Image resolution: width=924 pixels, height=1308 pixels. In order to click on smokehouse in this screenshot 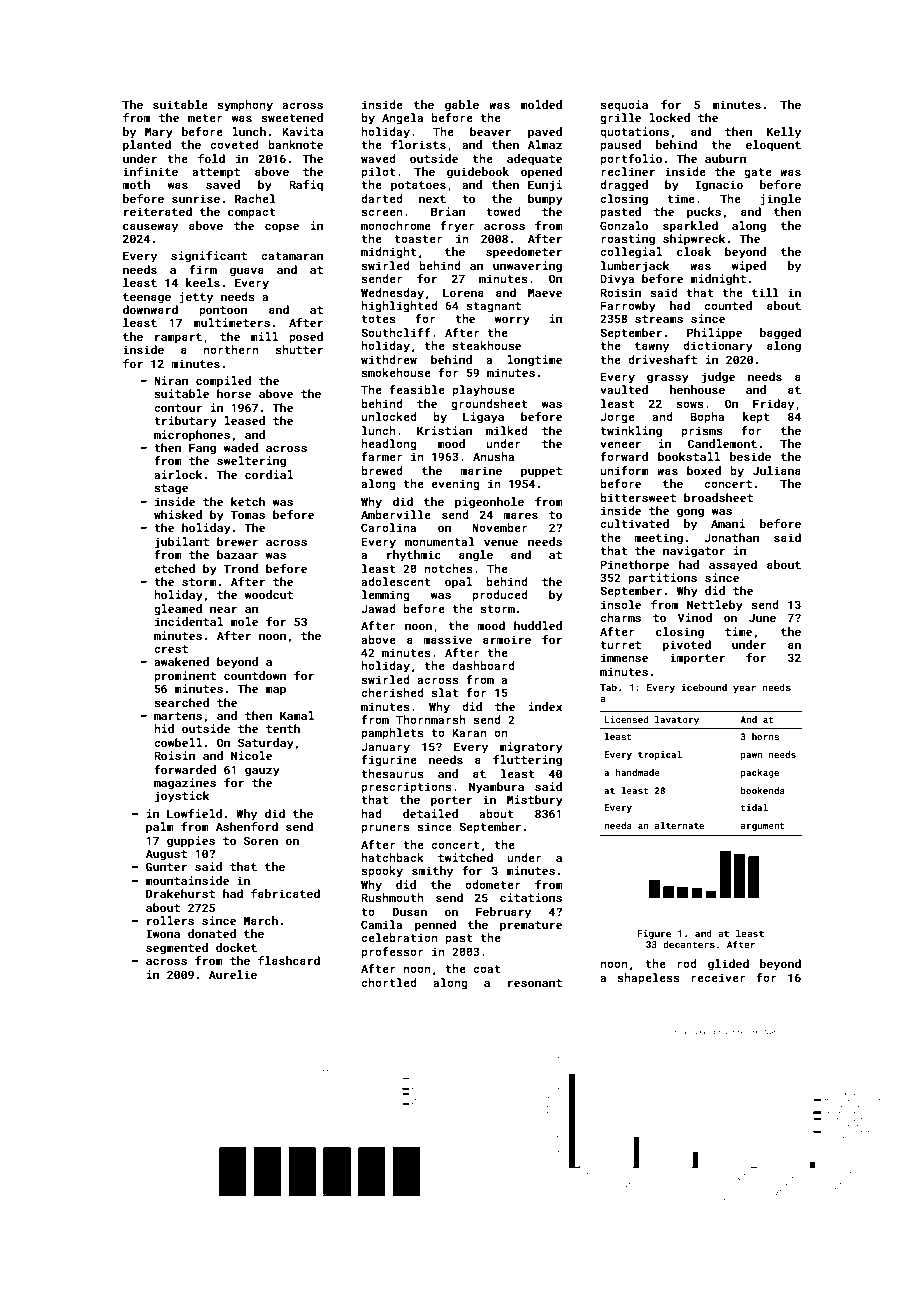, I will do `click(396, 372)`.
